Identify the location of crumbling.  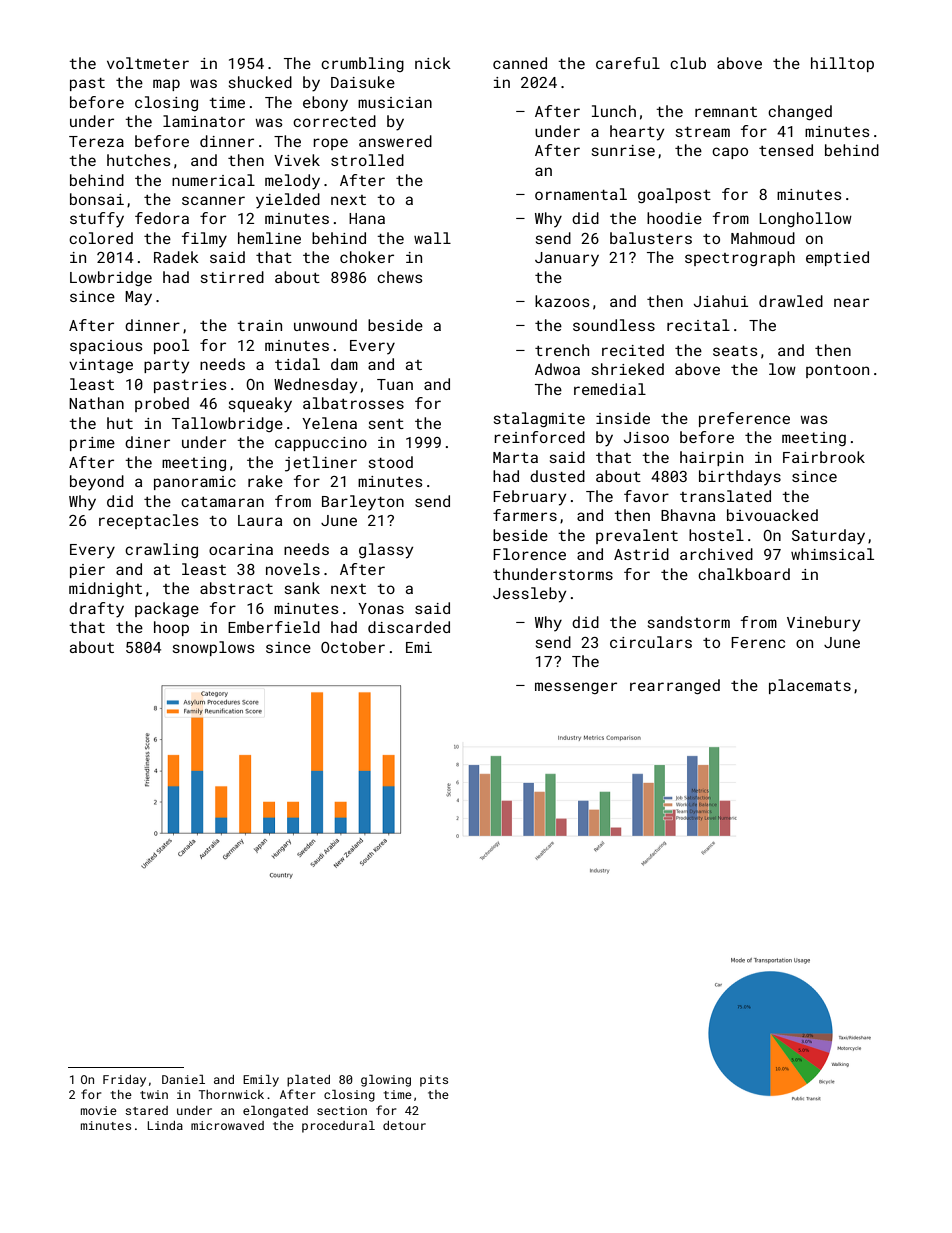
(362, 64).
